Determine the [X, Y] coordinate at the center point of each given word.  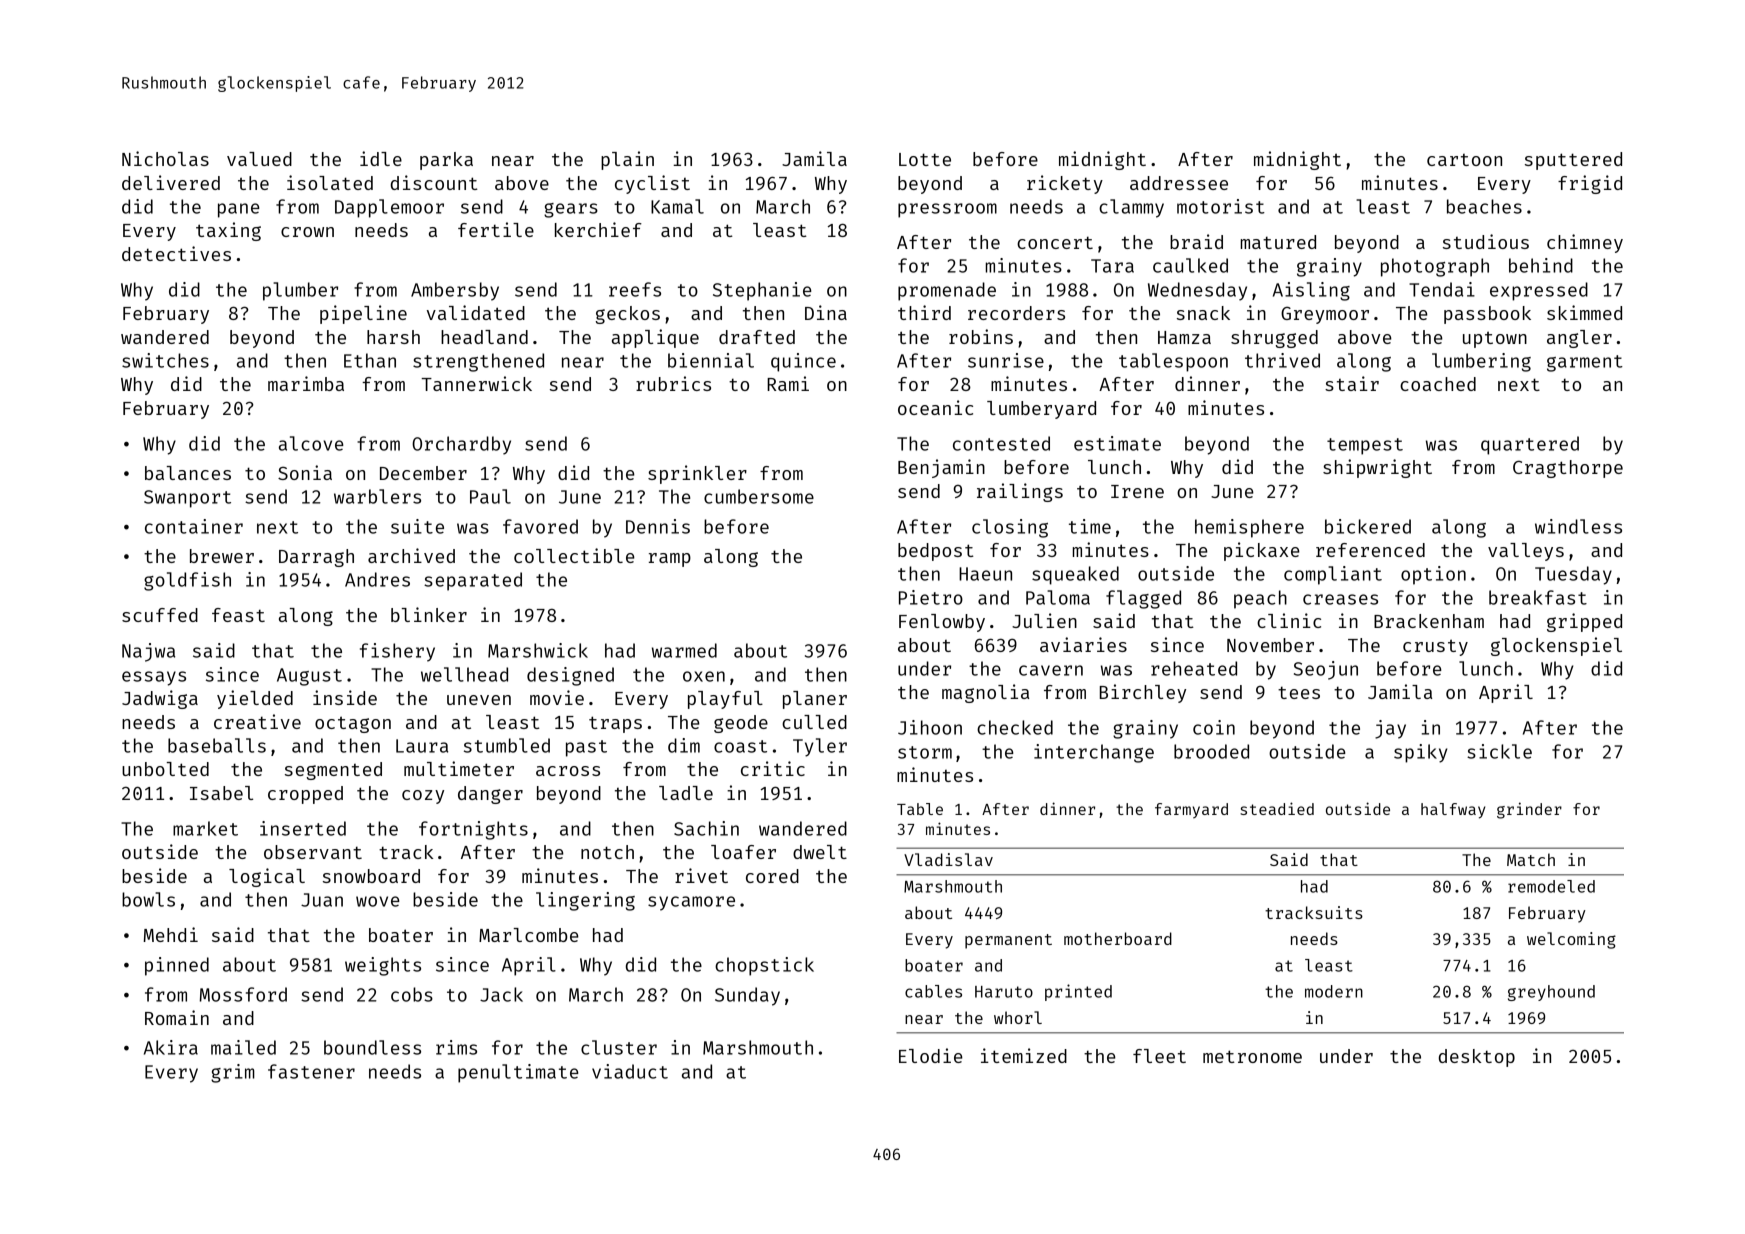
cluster [619, 1047]
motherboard [1118, 938]
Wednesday [1197, 291]
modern [1334, 991]
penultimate [518, 1073]
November [1270, 645]
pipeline [363, 314]
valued [259, 159]
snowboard [371, 876]
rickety [1065, 184]
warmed [684, 650]
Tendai [1442, 289]
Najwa [148, 652]
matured [1278, 242]
